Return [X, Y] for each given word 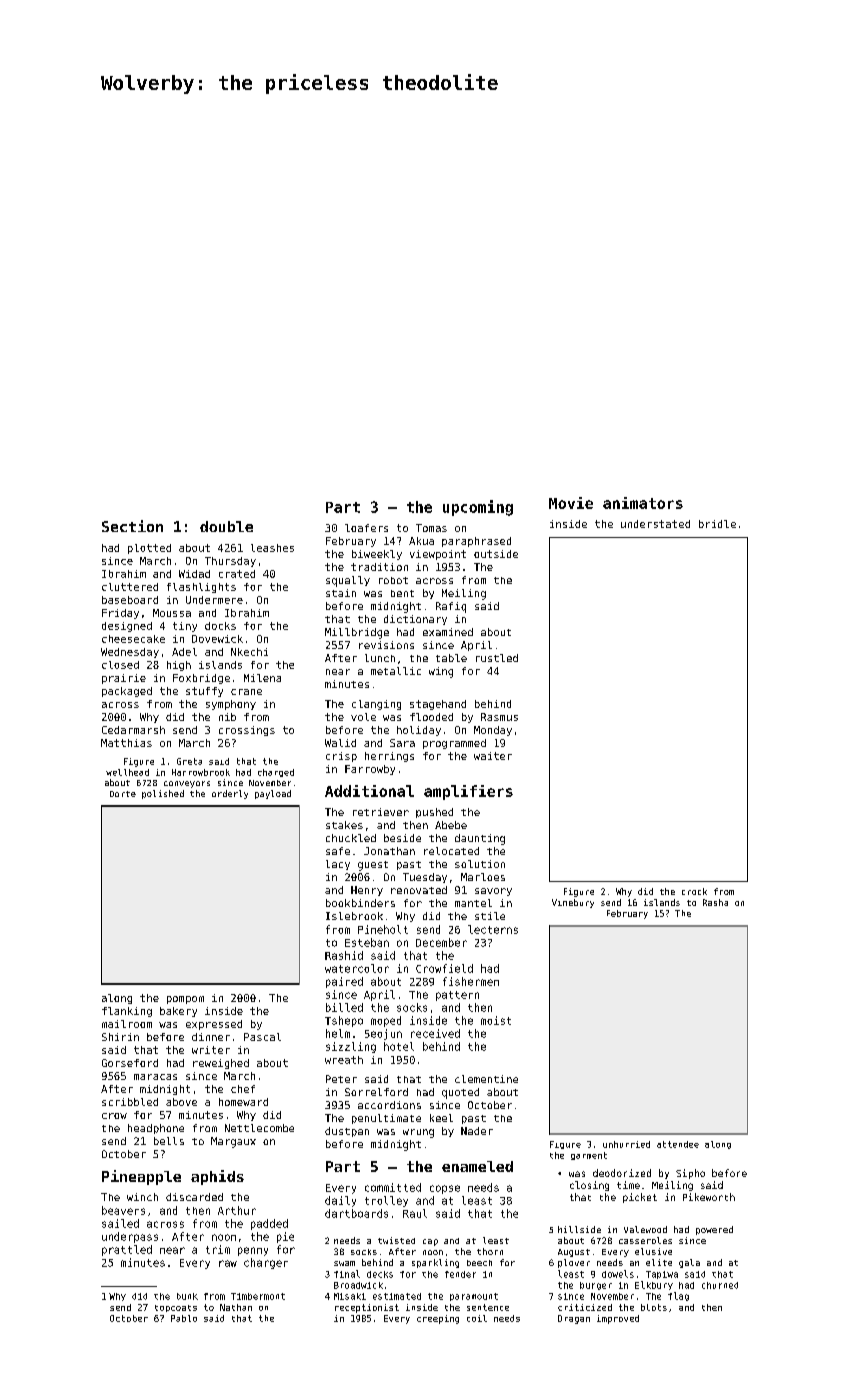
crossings [247, 731]
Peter [341, 1079]
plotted [149, 549]
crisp [341, 757]
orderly [230, 794]
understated [655, 524]
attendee [678, 1144]
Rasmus [499, 717]
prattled [127, 1250]
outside [496, 554]
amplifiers [468, 792]
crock [694, 891]
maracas [155, 1077]
